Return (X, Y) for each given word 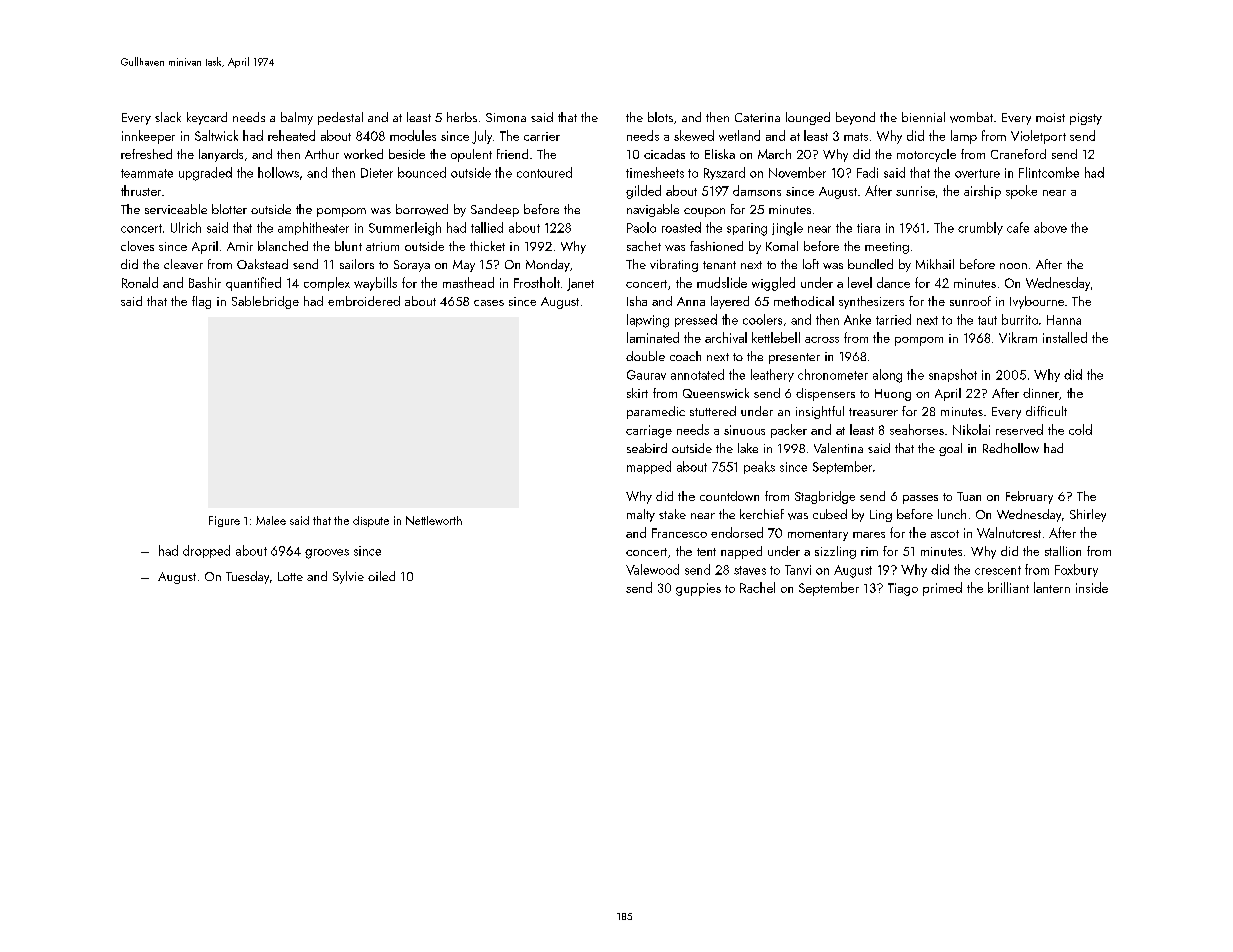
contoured (544, 172)
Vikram (1018, 337)
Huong (893, 395)
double (645, 356)
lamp (964, 137)
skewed (694, 135)
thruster (141, 190)
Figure (224, 521)
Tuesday (247, 577)
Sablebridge (265, 302)
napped (741, 552)
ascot (945, 534)
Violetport (1038, 137)
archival (726, 337)
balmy (297, 118)
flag (201, 302)
